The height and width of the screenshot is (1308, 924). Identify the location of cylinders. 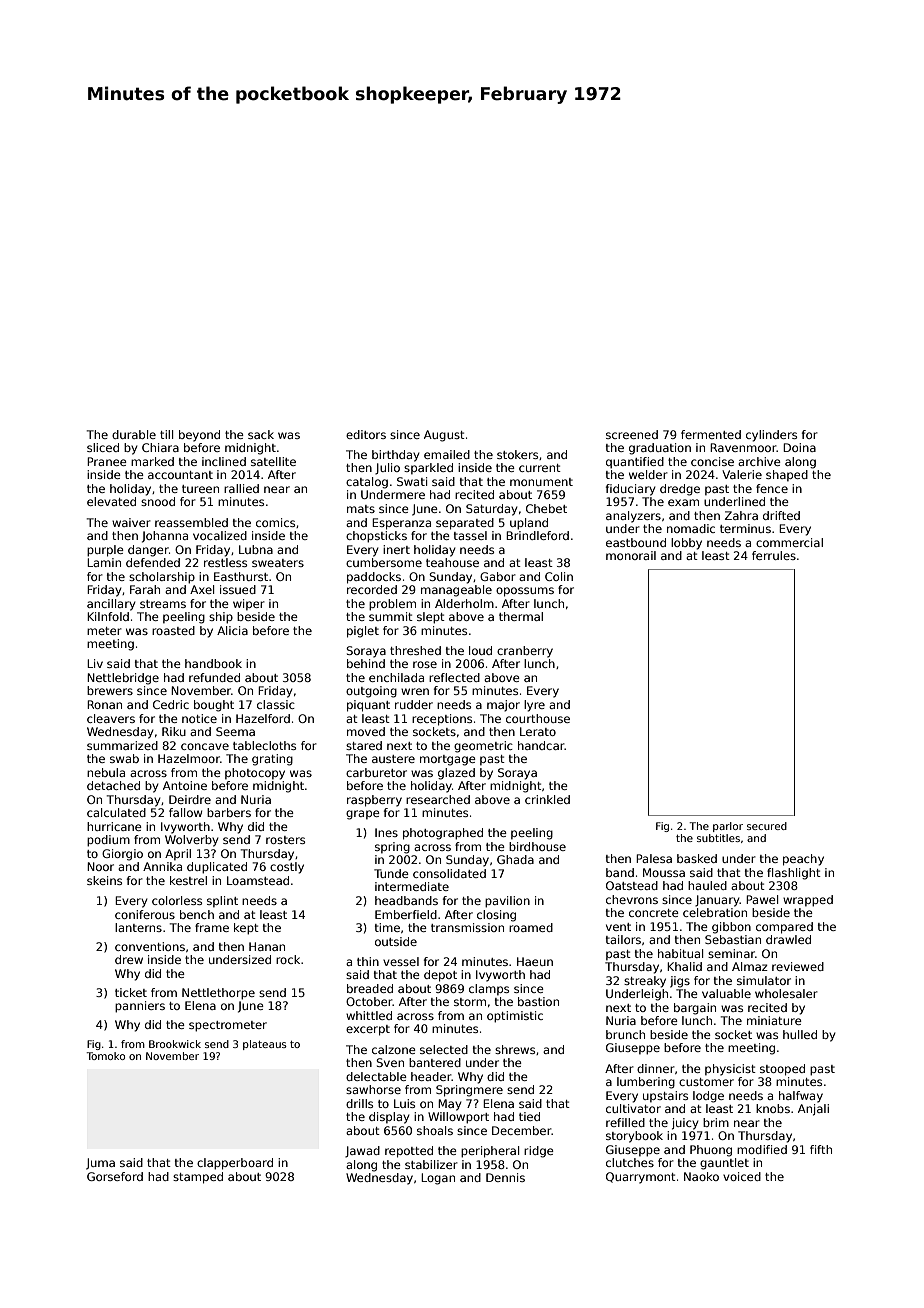
(771, 436).
